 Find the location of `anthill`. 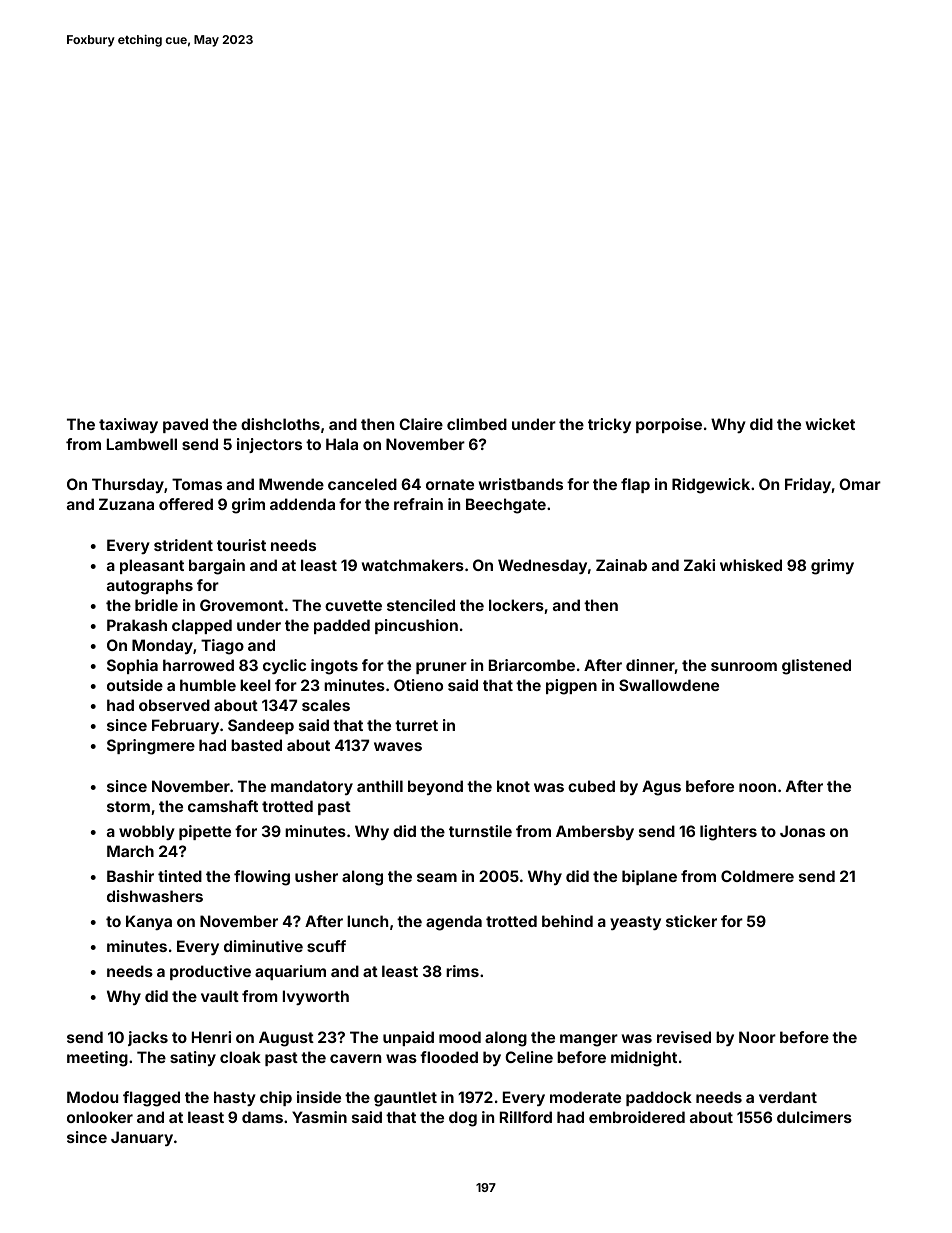

anthill is located at coordinates (380, 786).
